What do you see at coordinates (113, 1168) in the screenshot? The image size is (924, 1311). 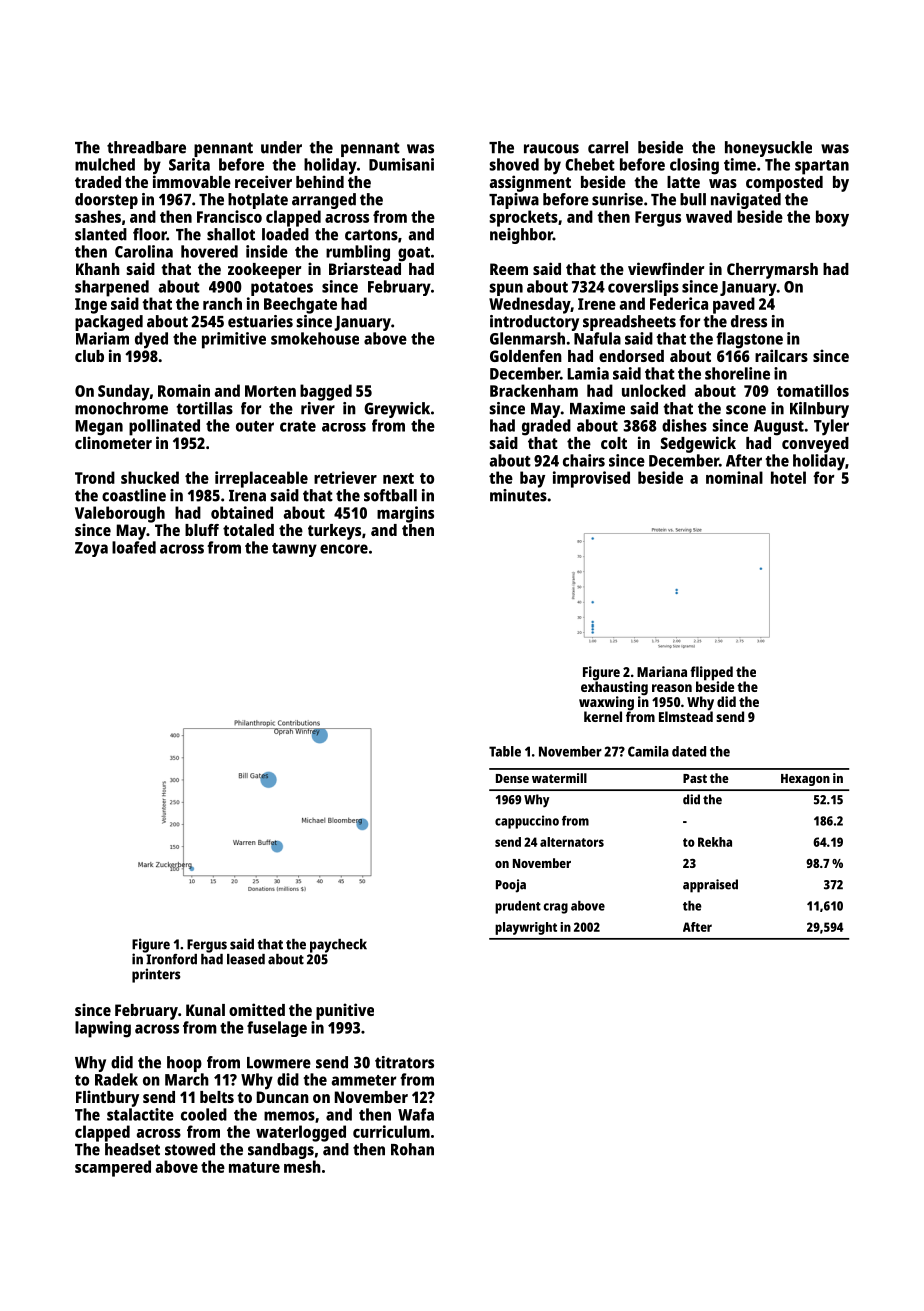 I see `scampered` at bounding box center [113, 1168].
